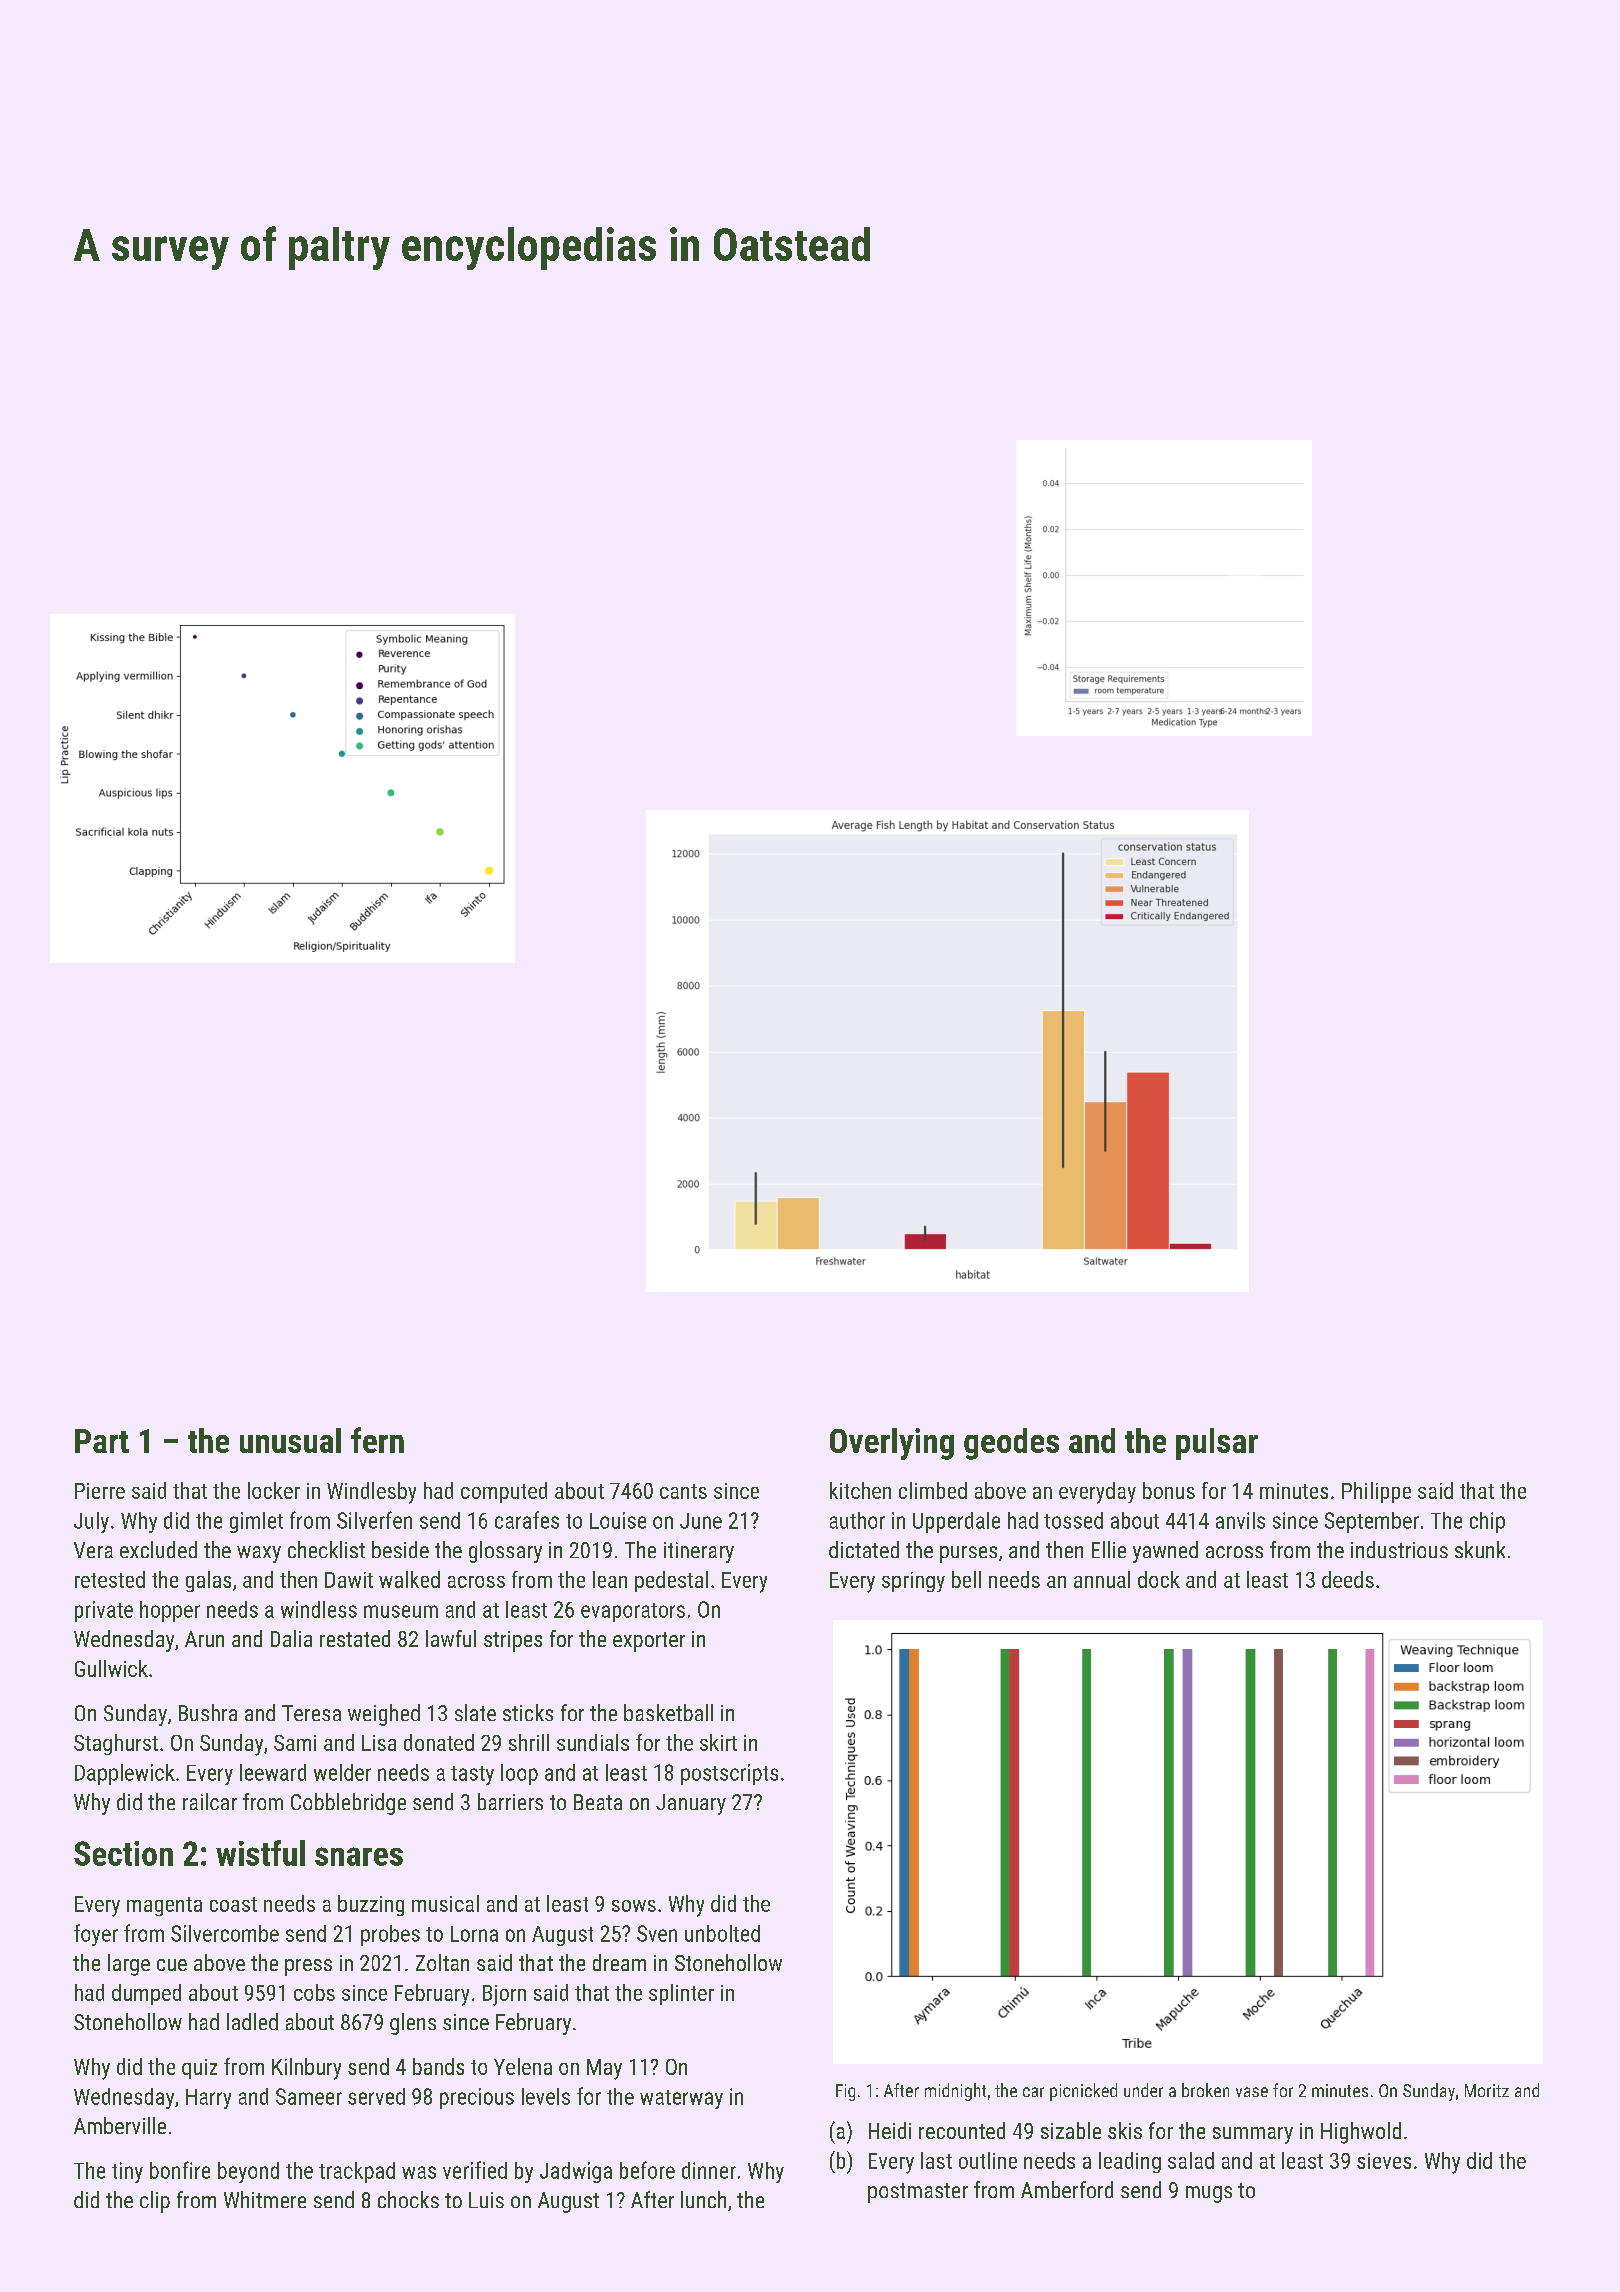  Describe the element at coordinates (390, 1935) in the page. I see `probes` at that location.
